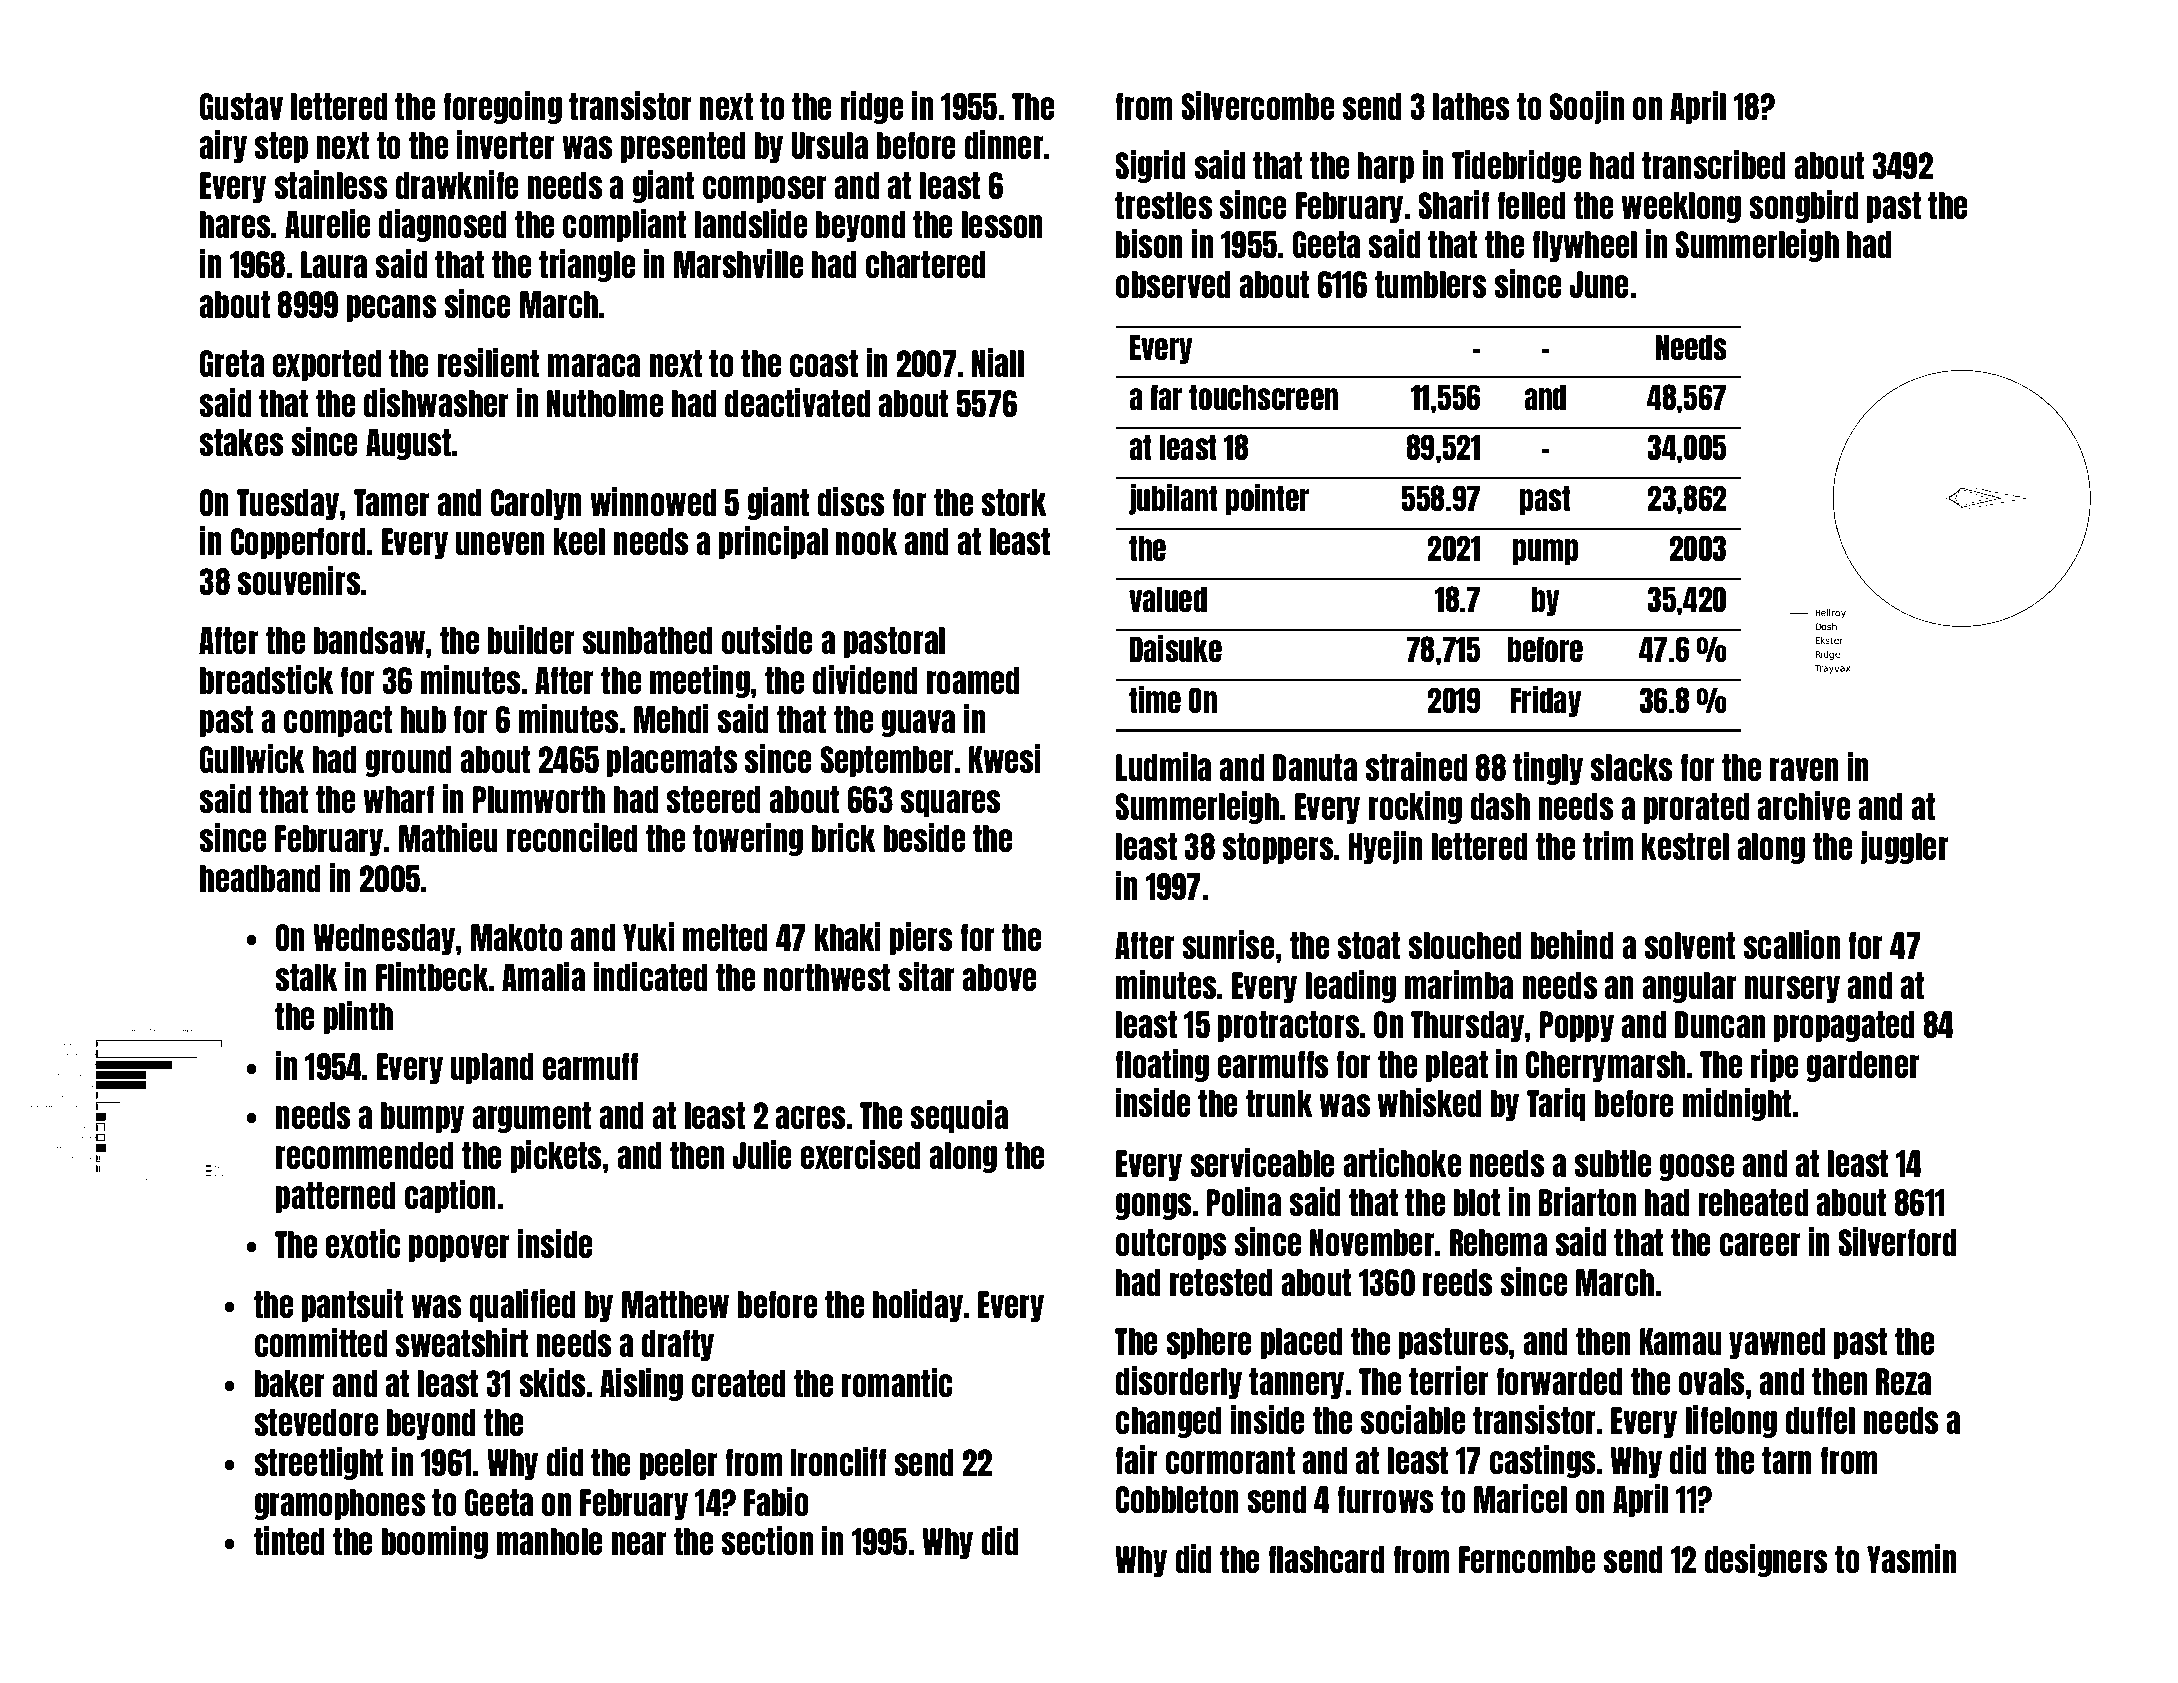 Image resolution: width=2178 pixels, height=1683 pixels. I want to click on builder, so click(531, 639).
